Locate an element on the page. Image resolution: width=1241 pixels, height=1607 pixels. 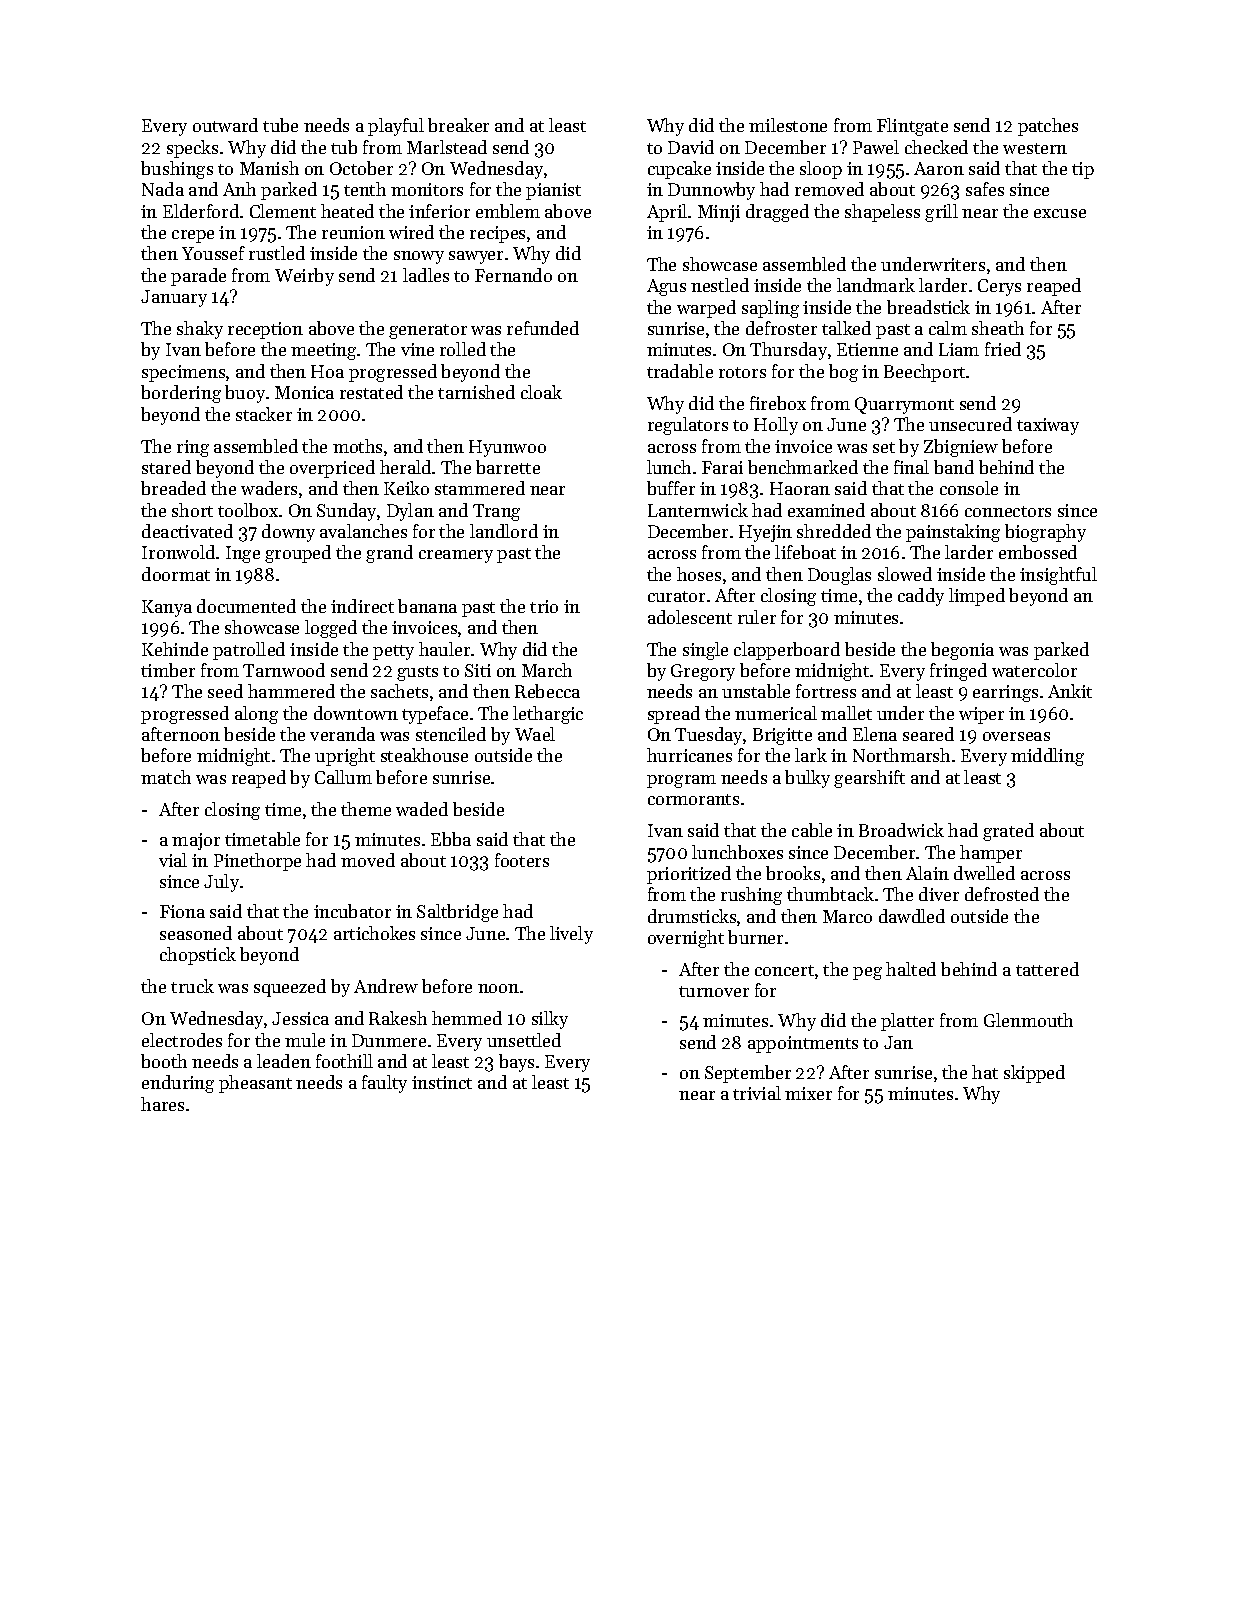
reception is located at coordinates (265, 330).
